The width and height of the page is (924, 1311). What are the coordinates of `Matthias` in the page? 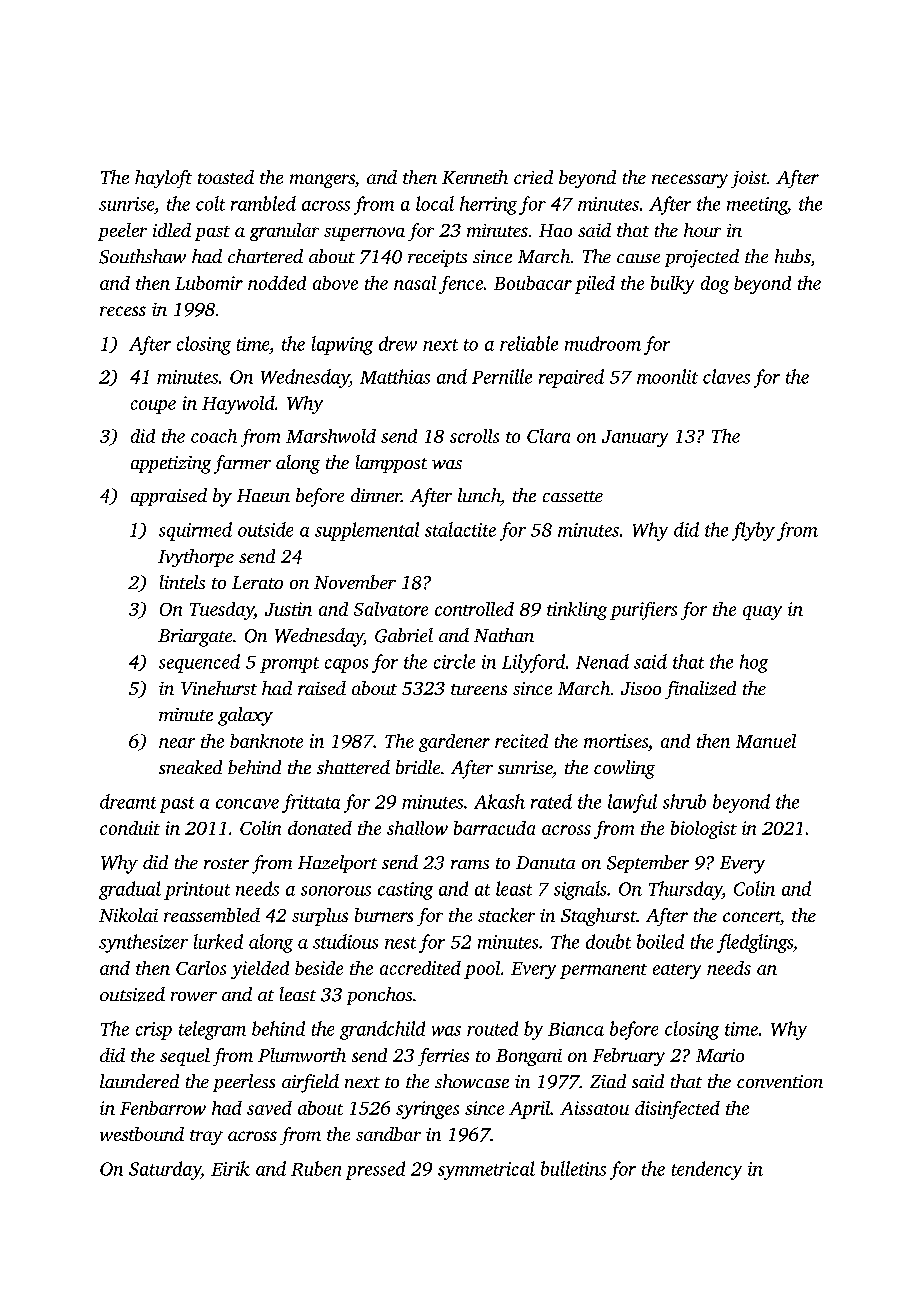 It's located at (395, 376).
